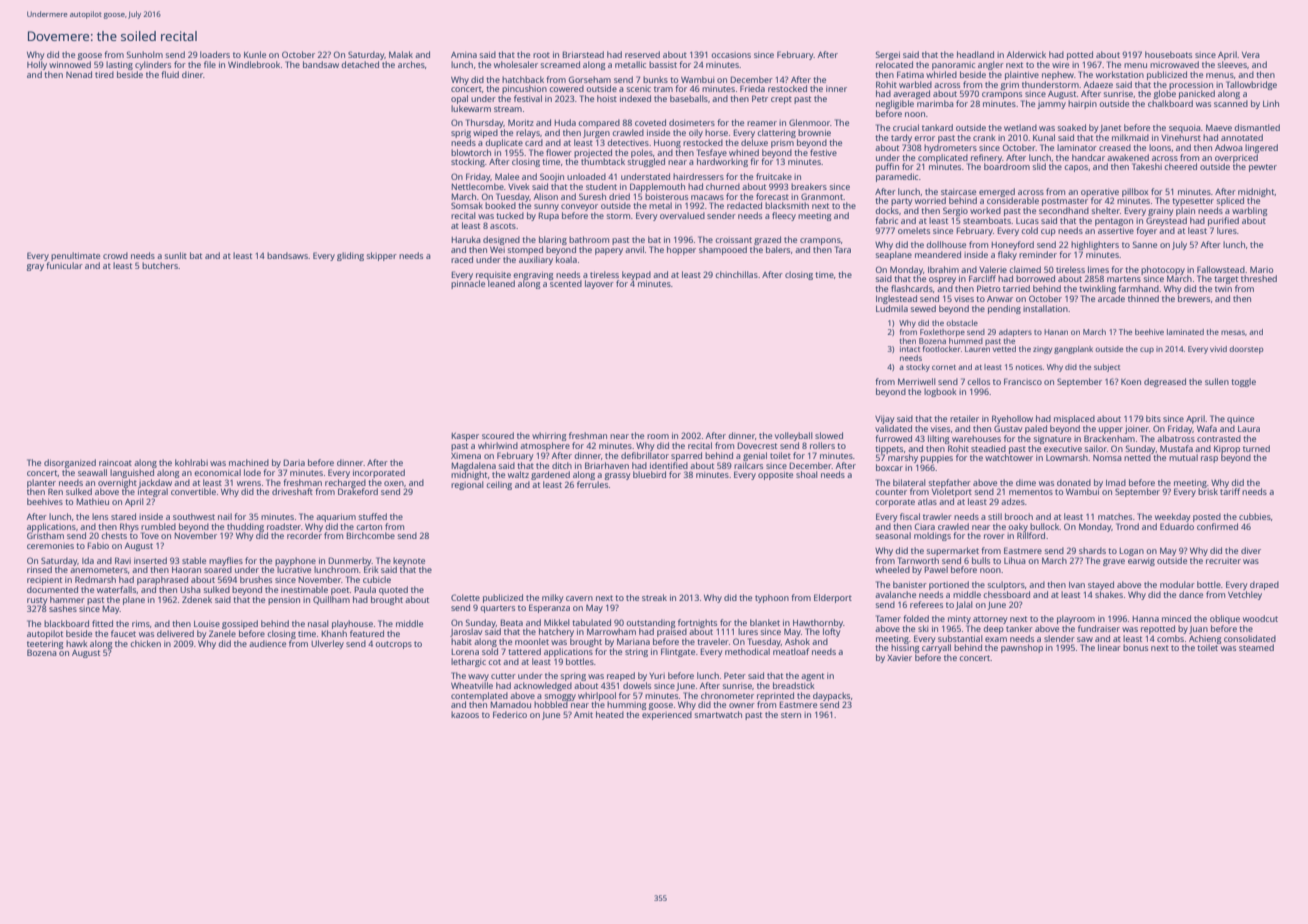 This screenshot has height=924, width=1308. What do you see at coordinates (465, 714) in the screenshot?
I see `kazoos` at bounding box center [465, 714].
